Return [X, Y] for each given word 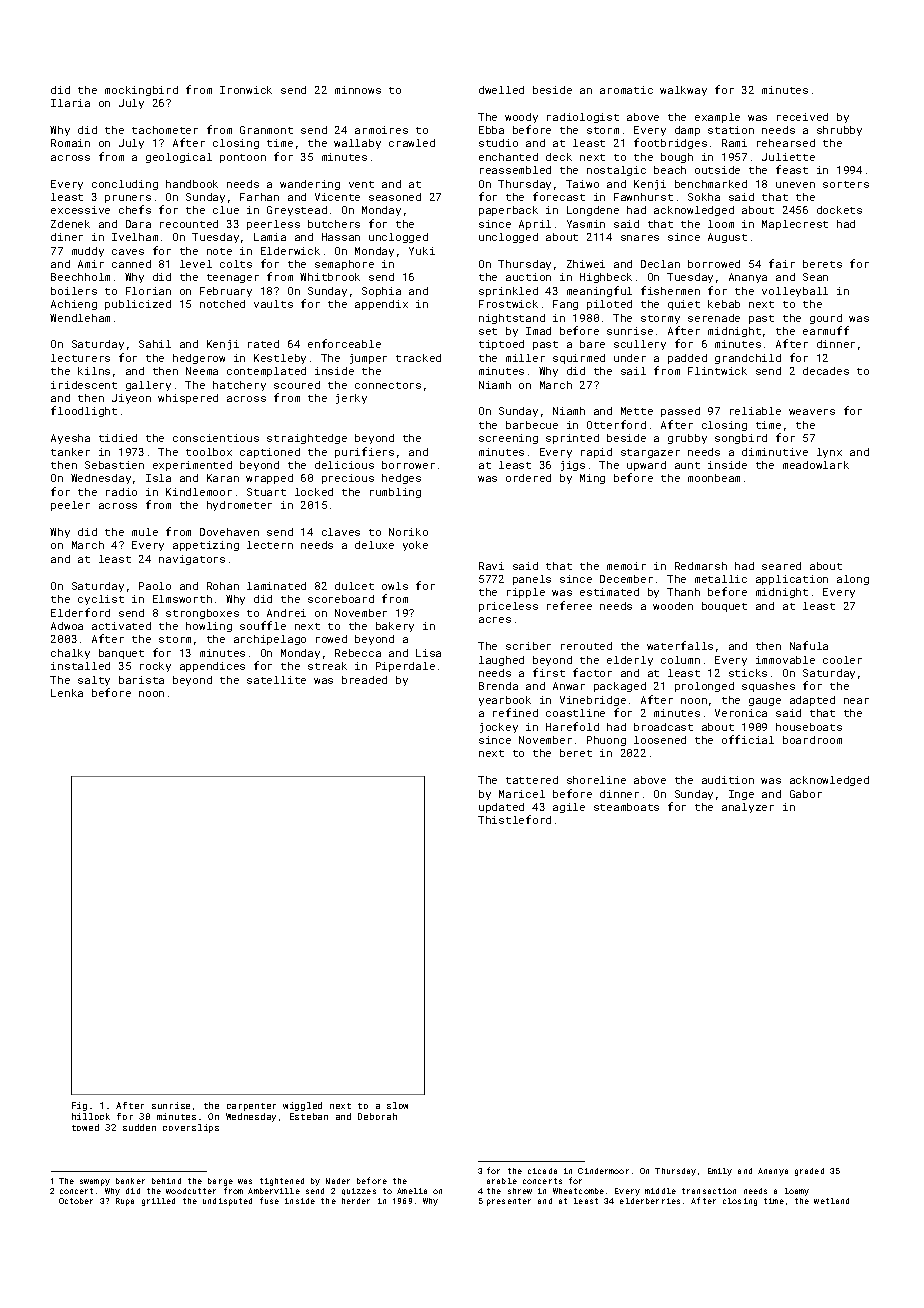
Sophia [381, 292]
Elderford [80, 612]
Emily [720, 1172]
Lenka [67, 693]
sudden [139, 1127]
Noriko [408, 532]
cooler [842, 660]
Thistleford [514, 819]
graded [809, 1172]
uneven [795, 185]
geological [179, 158]
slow [397, 1105]
